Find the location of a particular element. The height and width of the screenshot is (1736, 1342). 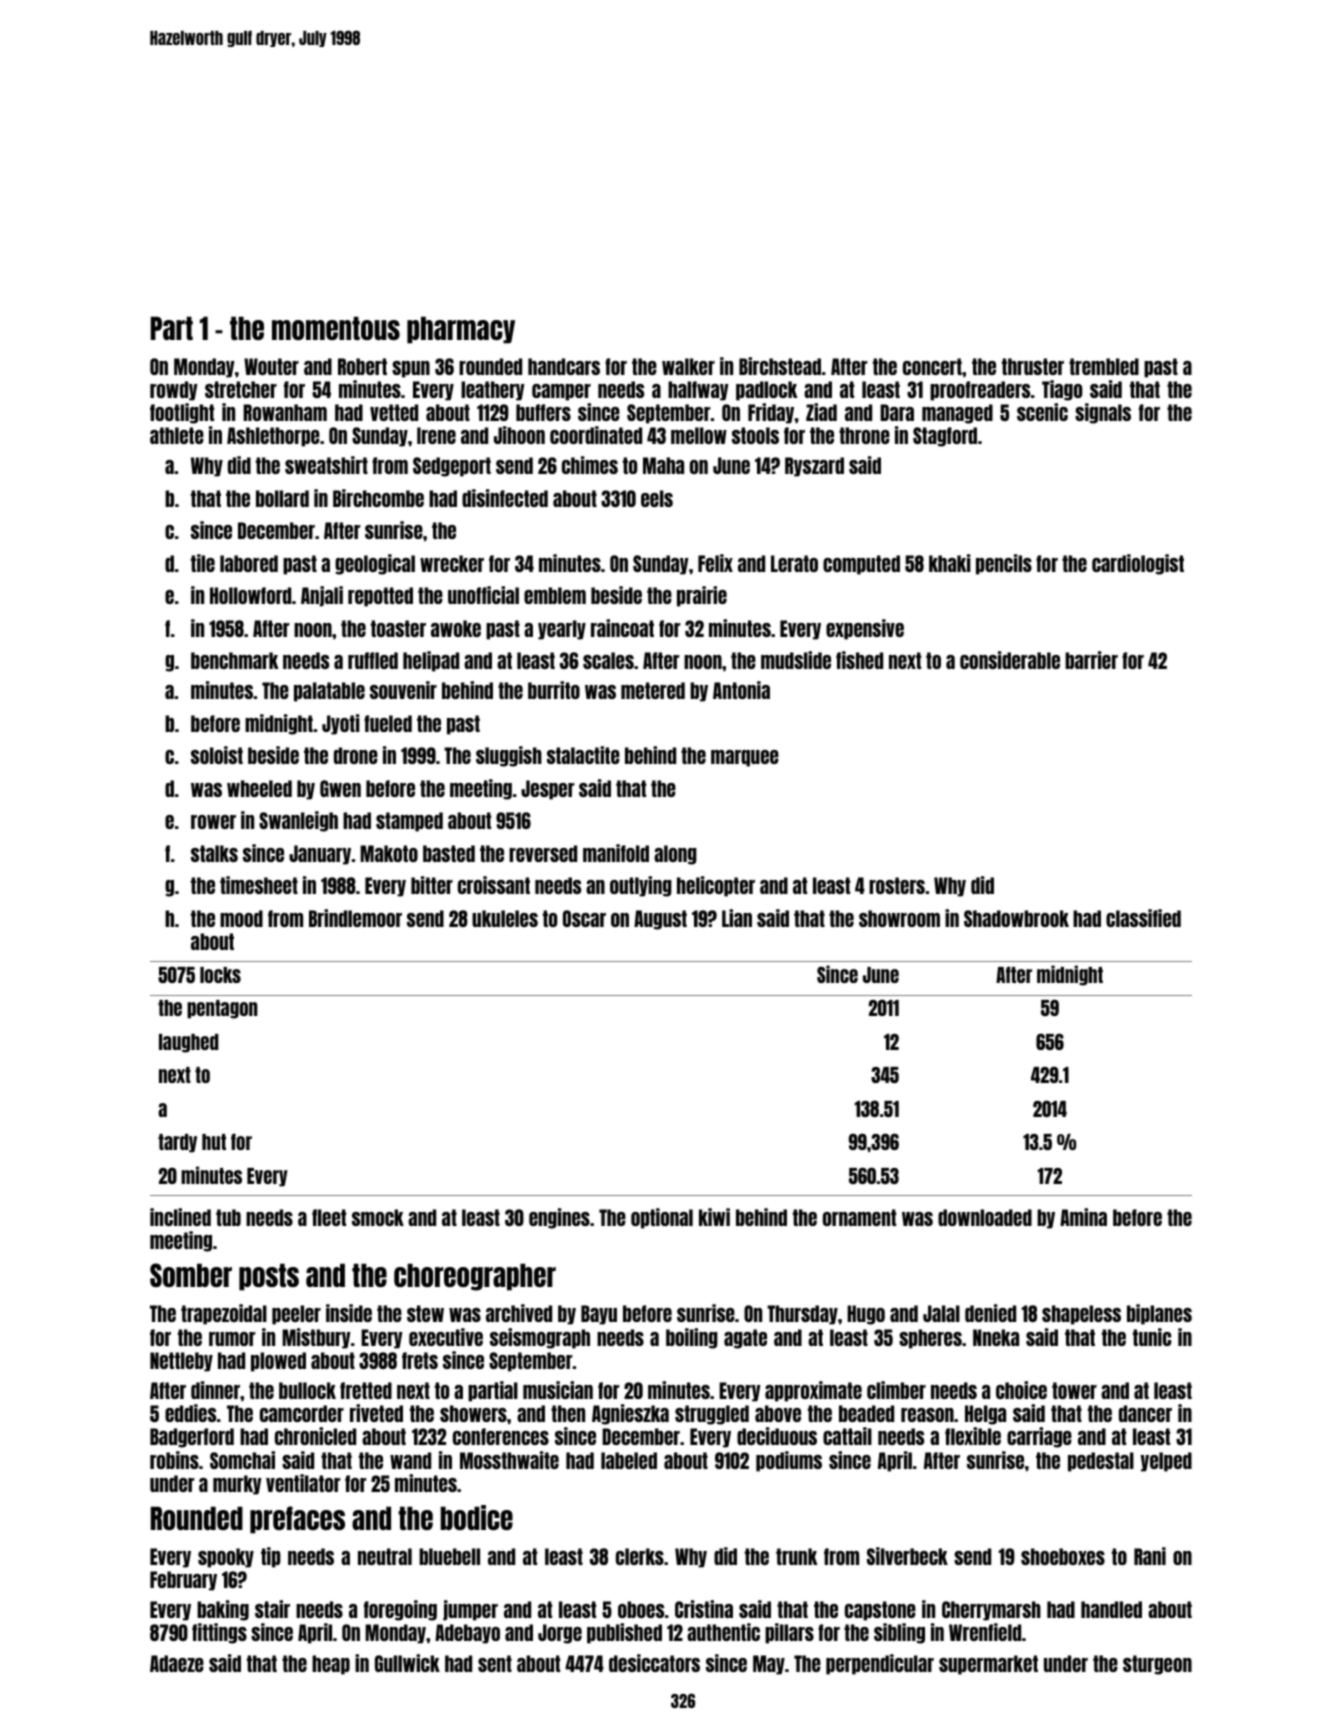

ukuleles is located at coordinates (505, 918).
